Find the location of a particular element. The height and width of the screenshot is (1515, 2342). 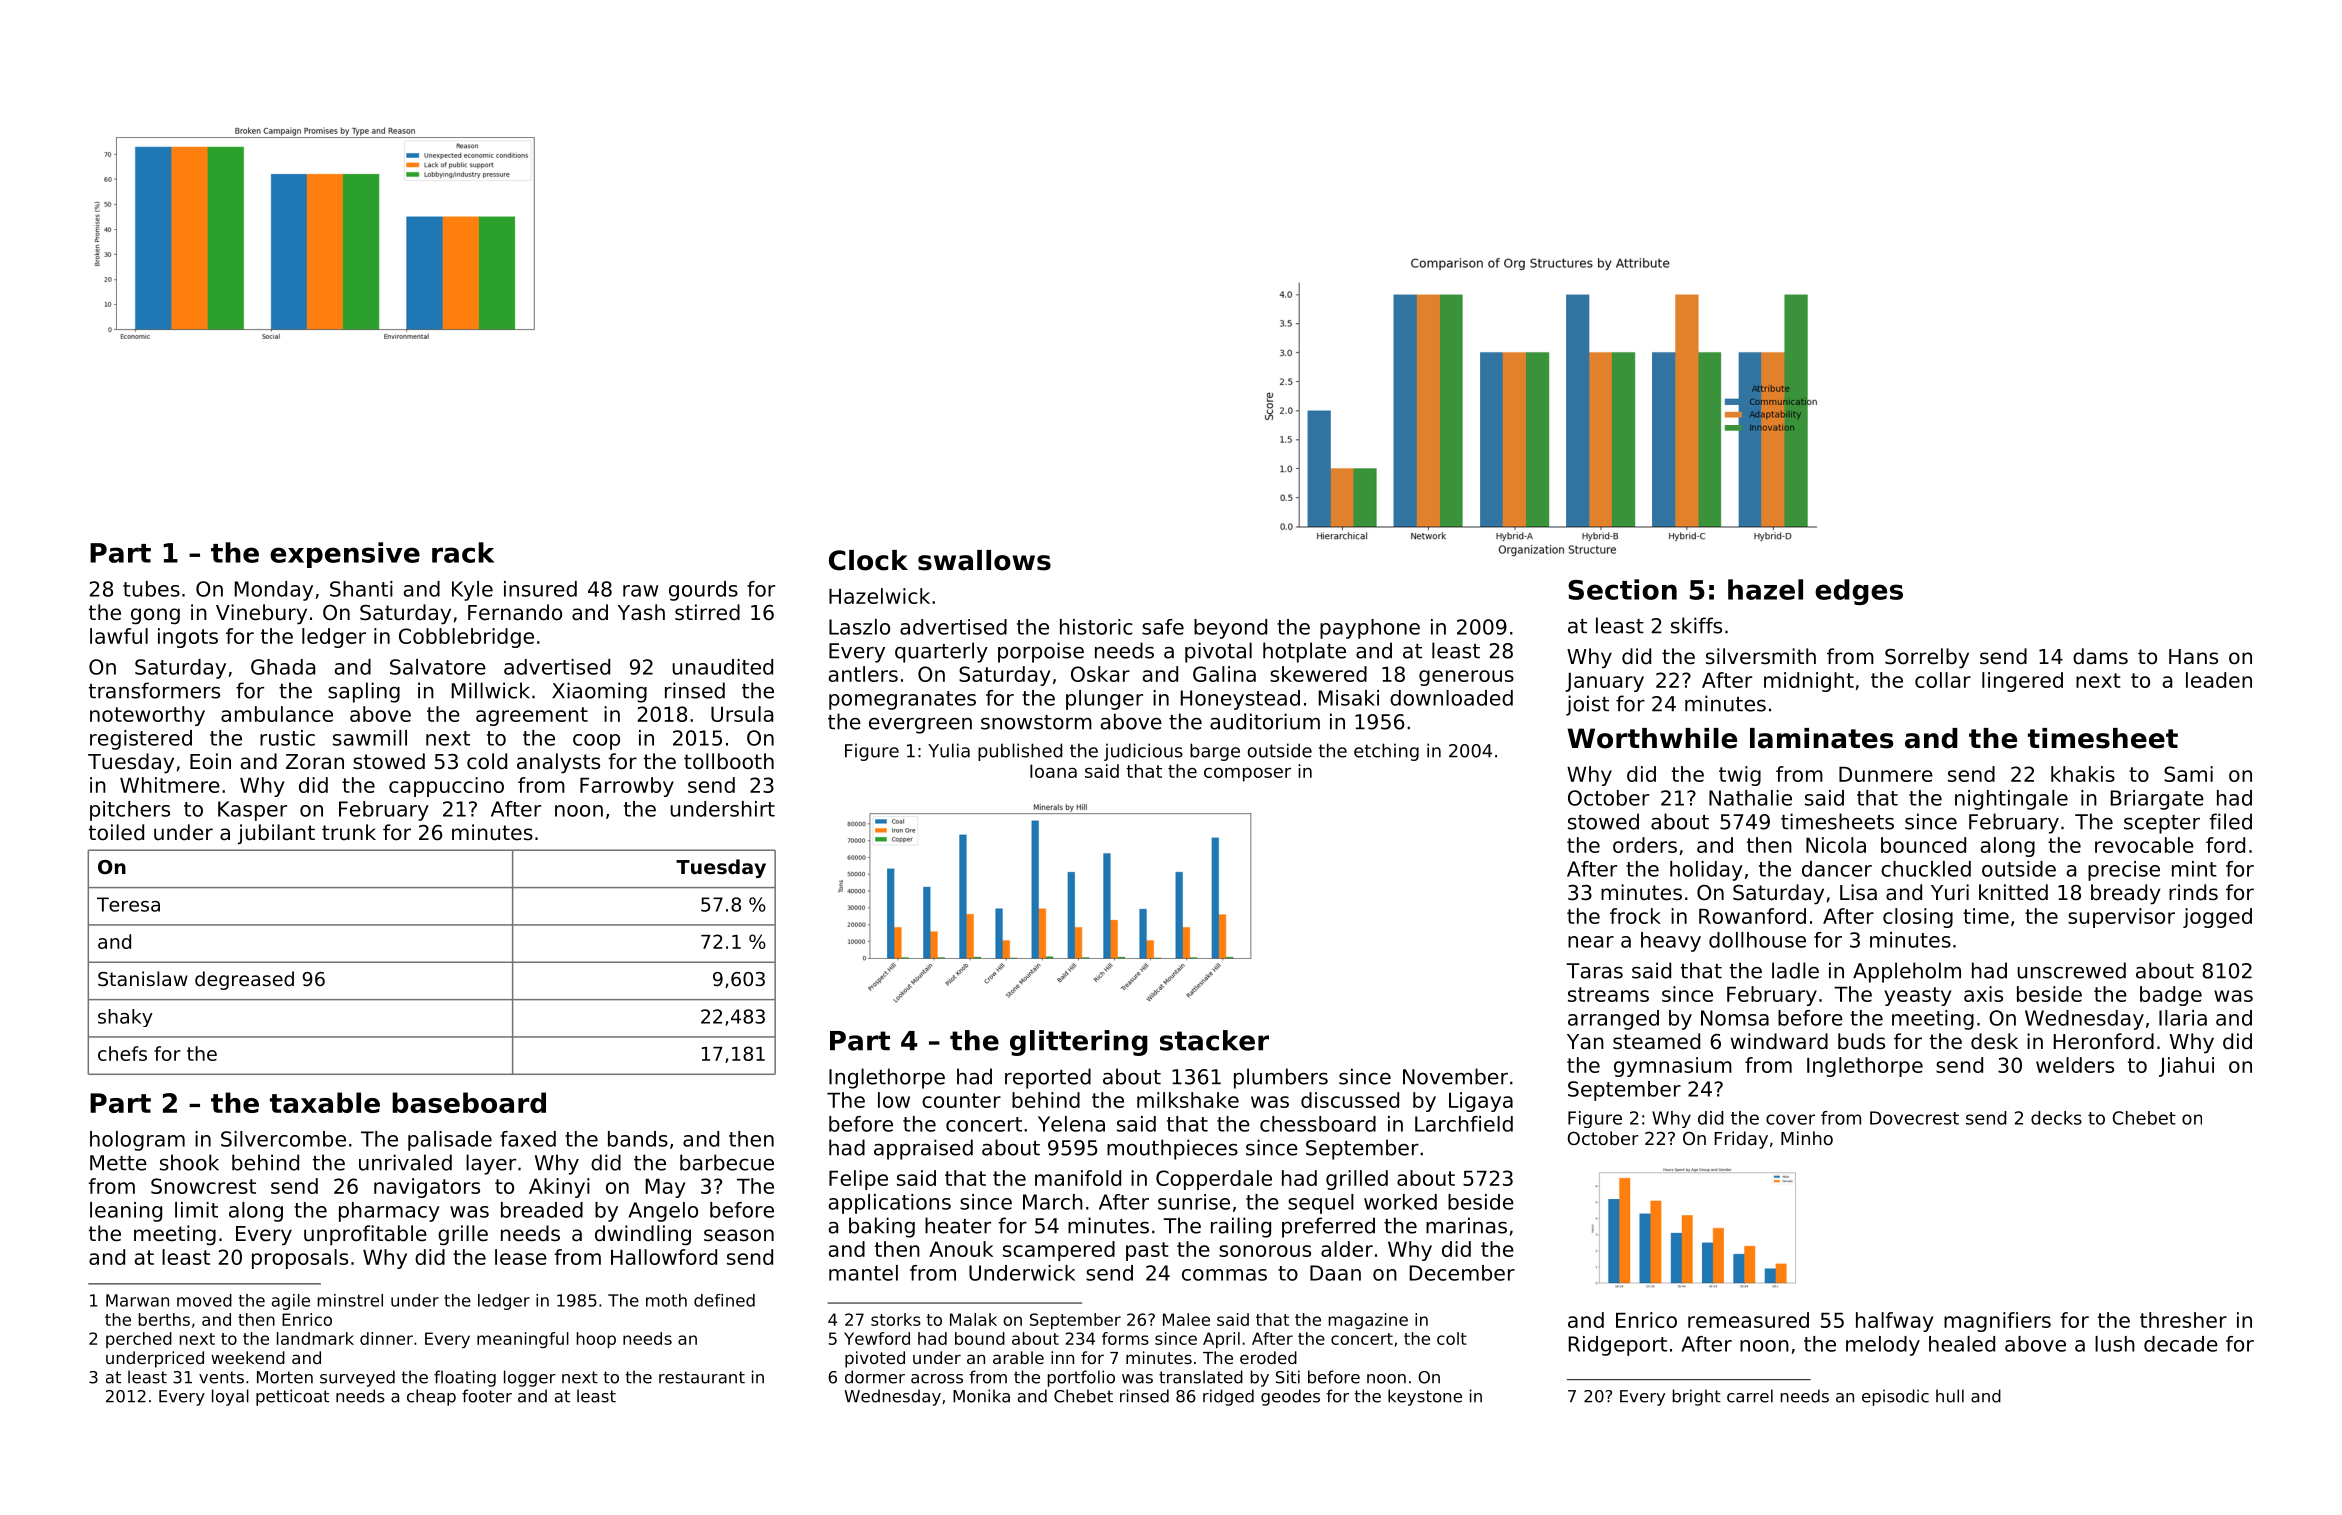

marinas is located at coordinates (1466, 1225).
